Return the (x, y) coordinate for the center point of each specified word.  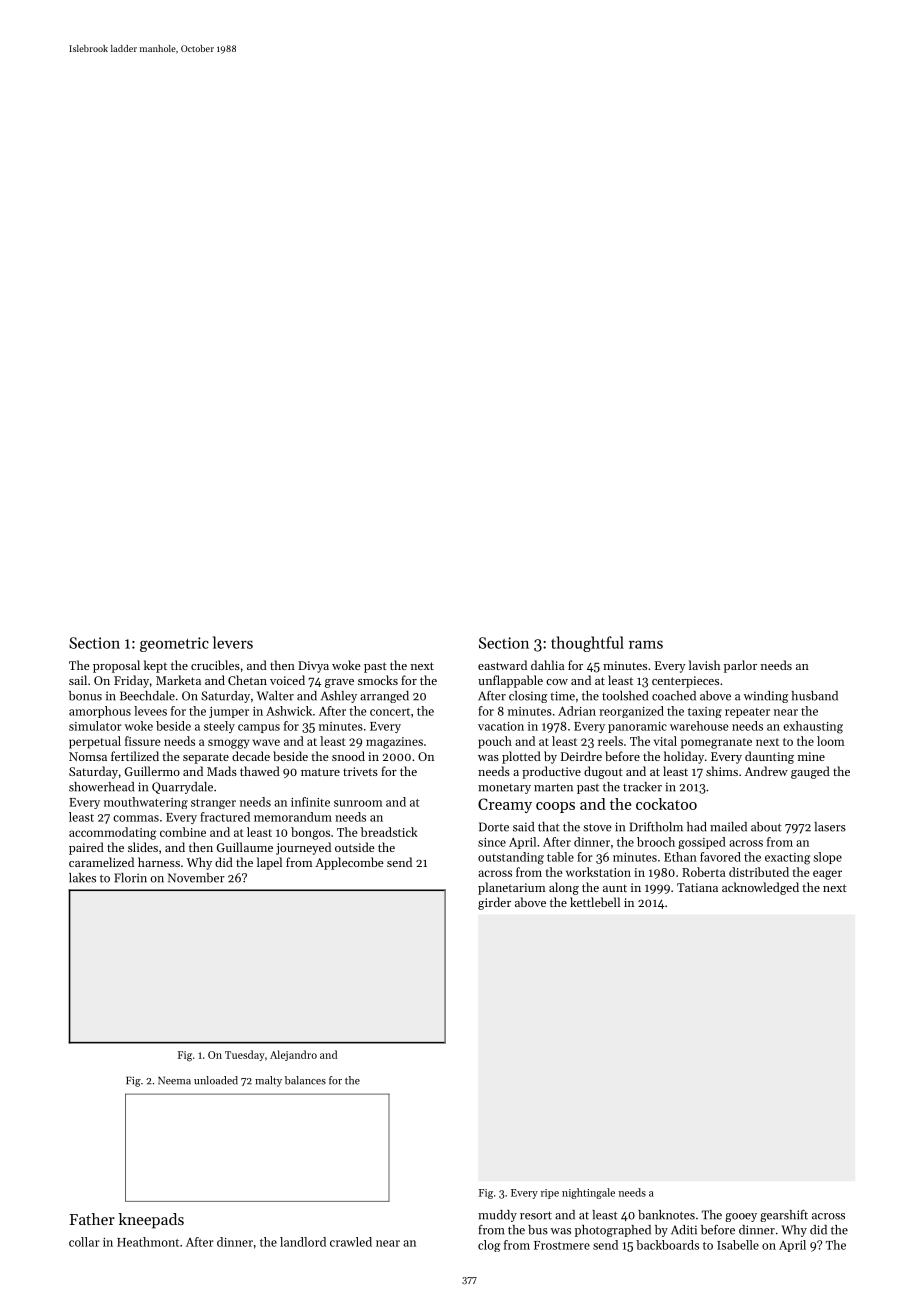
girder (494, 903)
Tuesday (245, 1055)
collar (84, 1242)
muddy (497, 1216)
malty (268, 1081)
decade (251, 756)
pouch (495, 742)
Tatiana (697, 887)
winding (765, 697)
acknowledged (760, 888)
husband (814, 696)
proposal (116, 666)
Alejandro (293, 1055)
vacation (501, 726)
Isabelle (738, 1245)
